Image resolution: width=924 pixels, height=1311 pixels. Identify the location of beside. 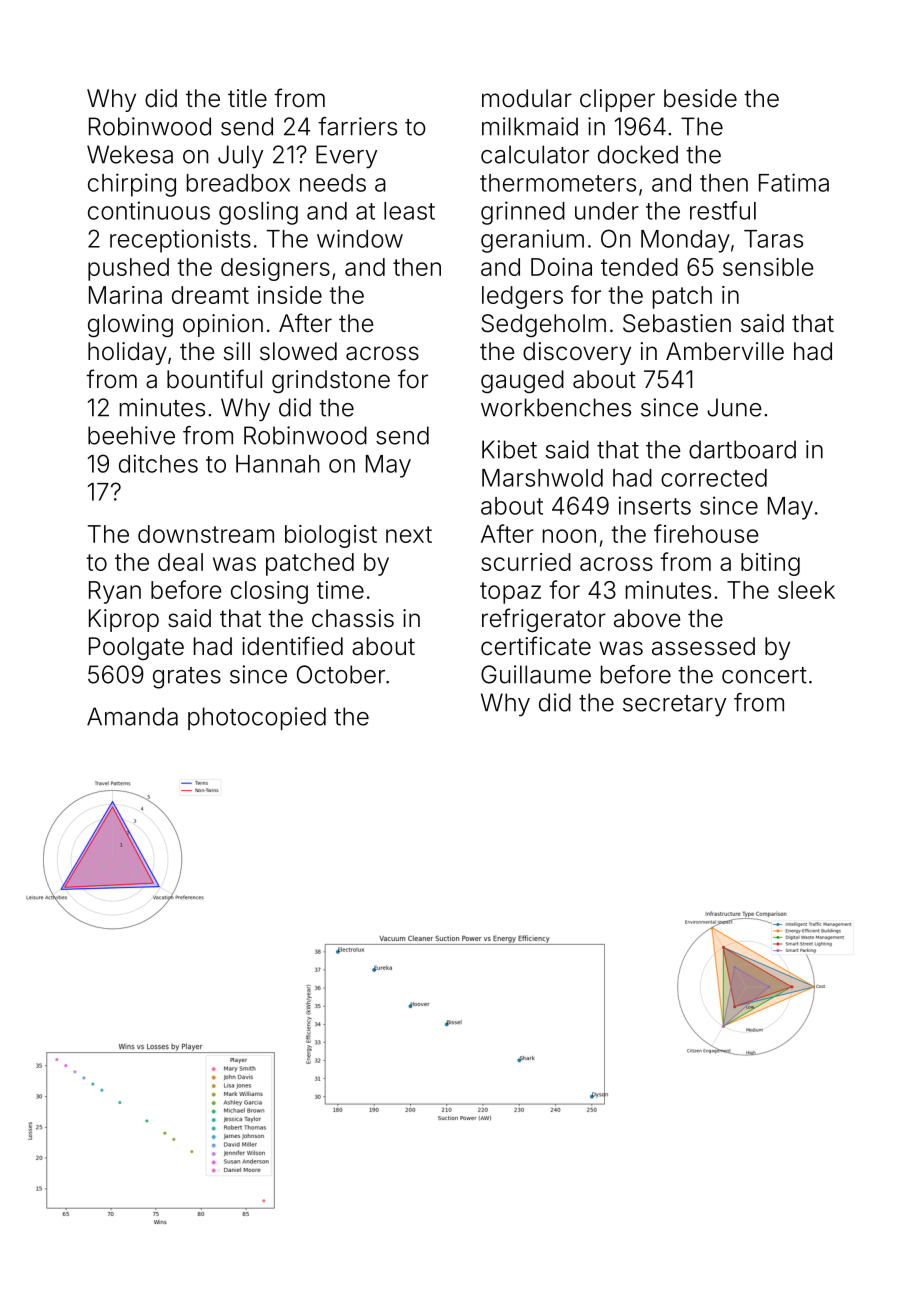
(700, 98).
